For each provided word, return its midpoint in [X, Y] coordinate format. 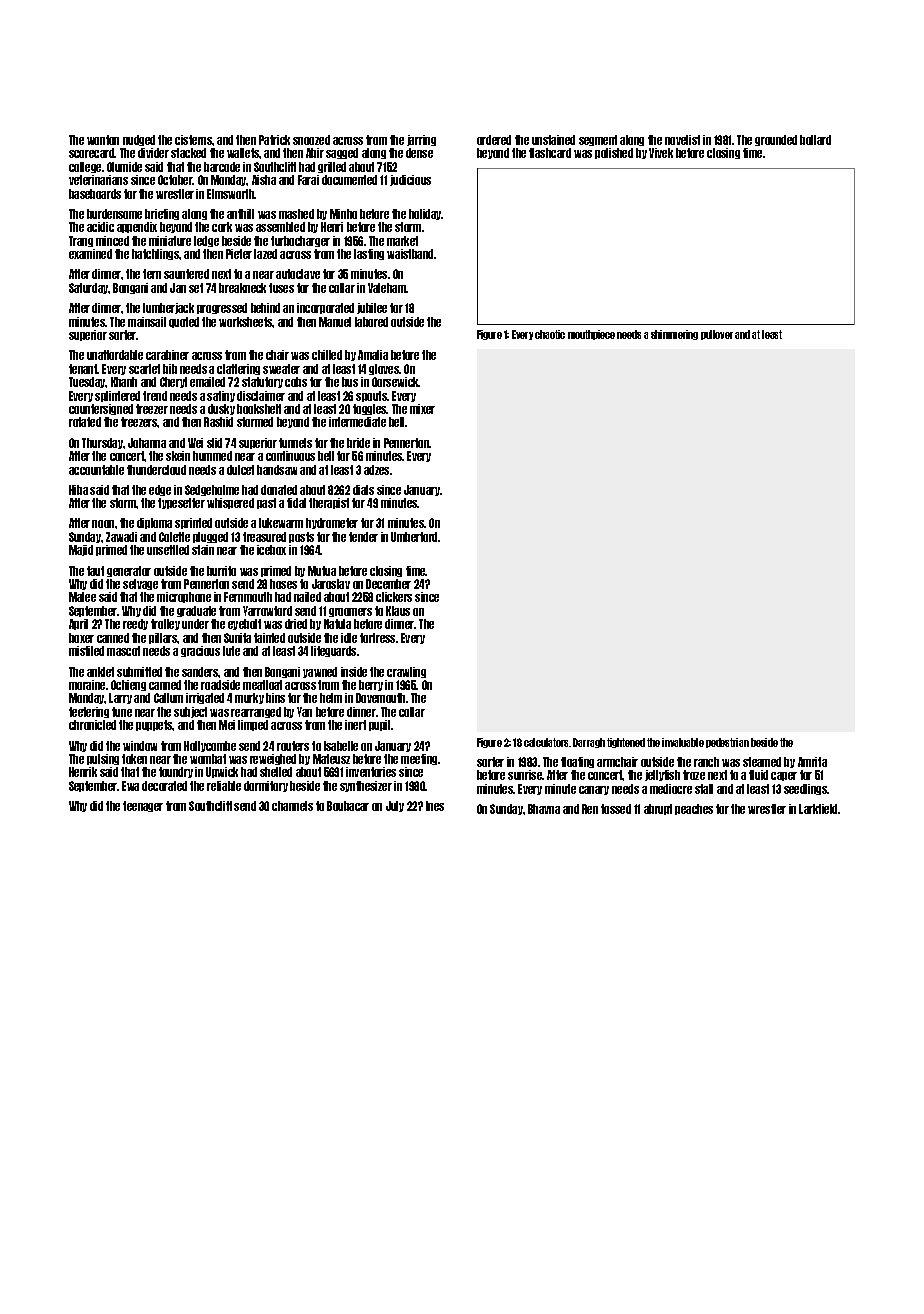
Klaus [398, 611]
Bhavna [544, 809]
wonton [103, 140]
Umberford [414, 537]
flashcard [550, 153]
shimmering [674, 335]
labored [371, 322]
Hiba [78, 490]
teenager [143, 806]
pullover [717, 335]
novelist [682, 140]
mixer [422, 409]
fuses [281, 288]
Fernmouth [248, 597]
